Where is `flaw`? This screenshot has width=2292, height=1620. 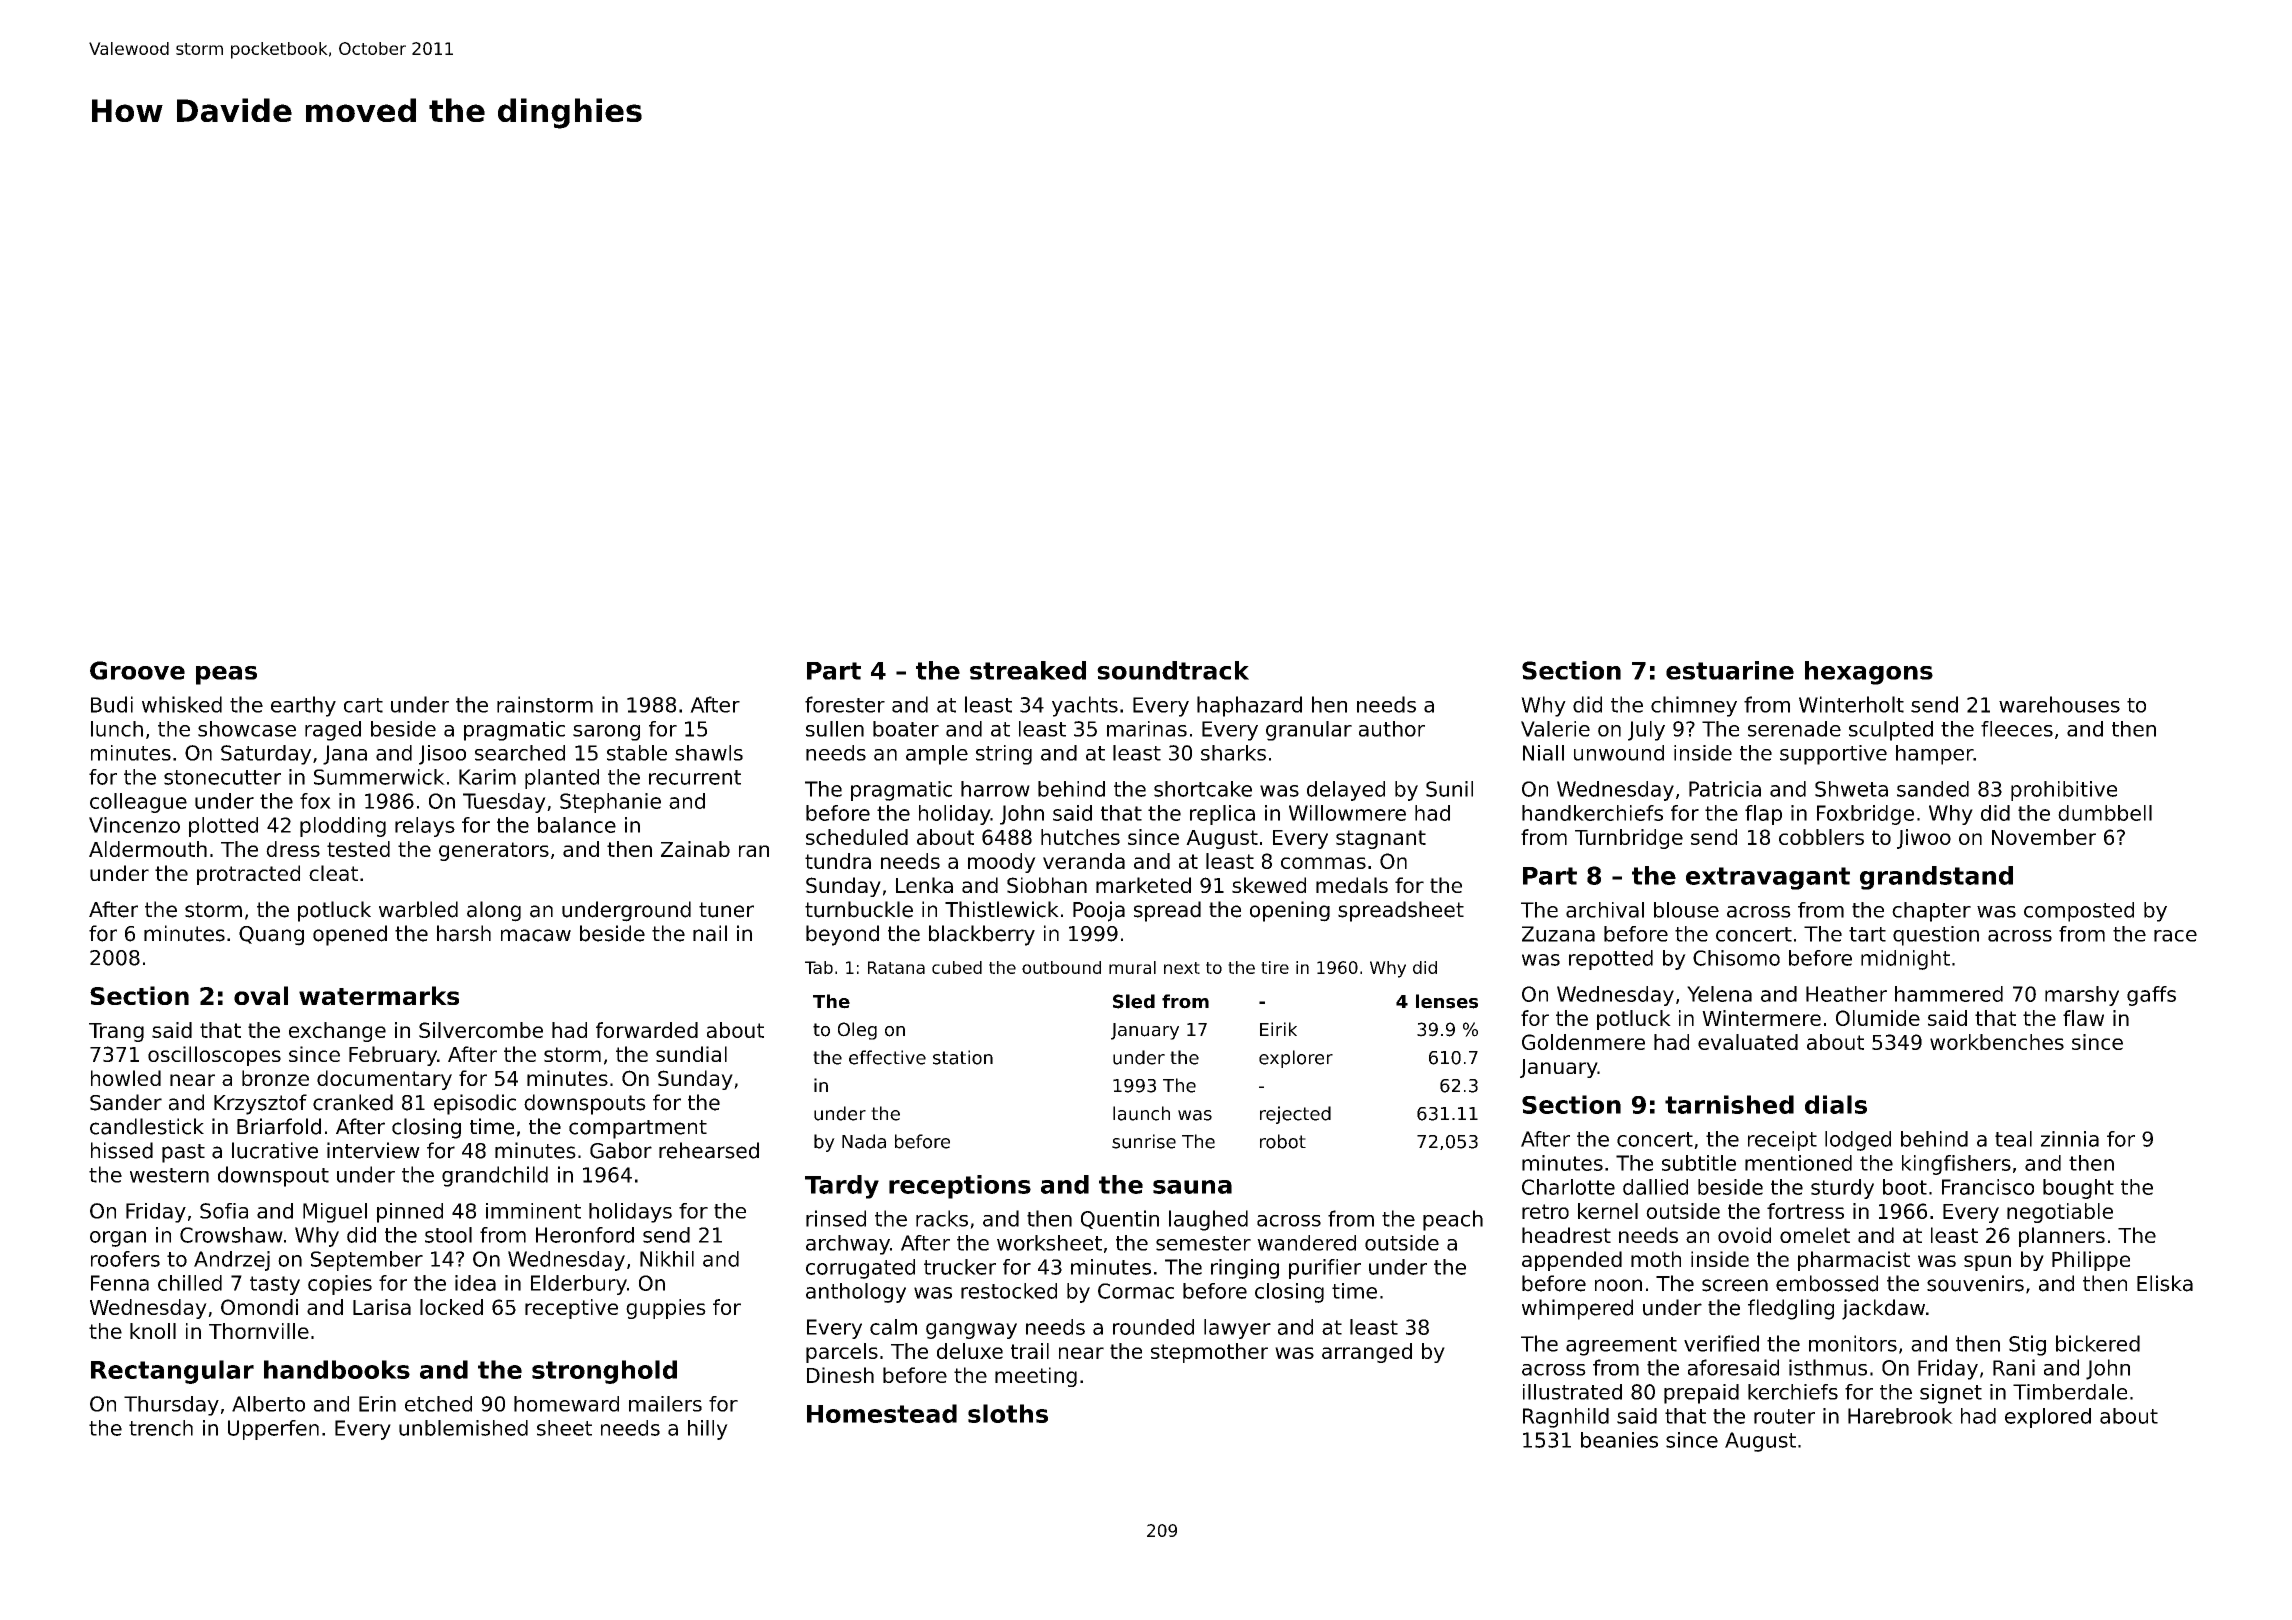
flaw is located at coordinates (2083, 1018).
